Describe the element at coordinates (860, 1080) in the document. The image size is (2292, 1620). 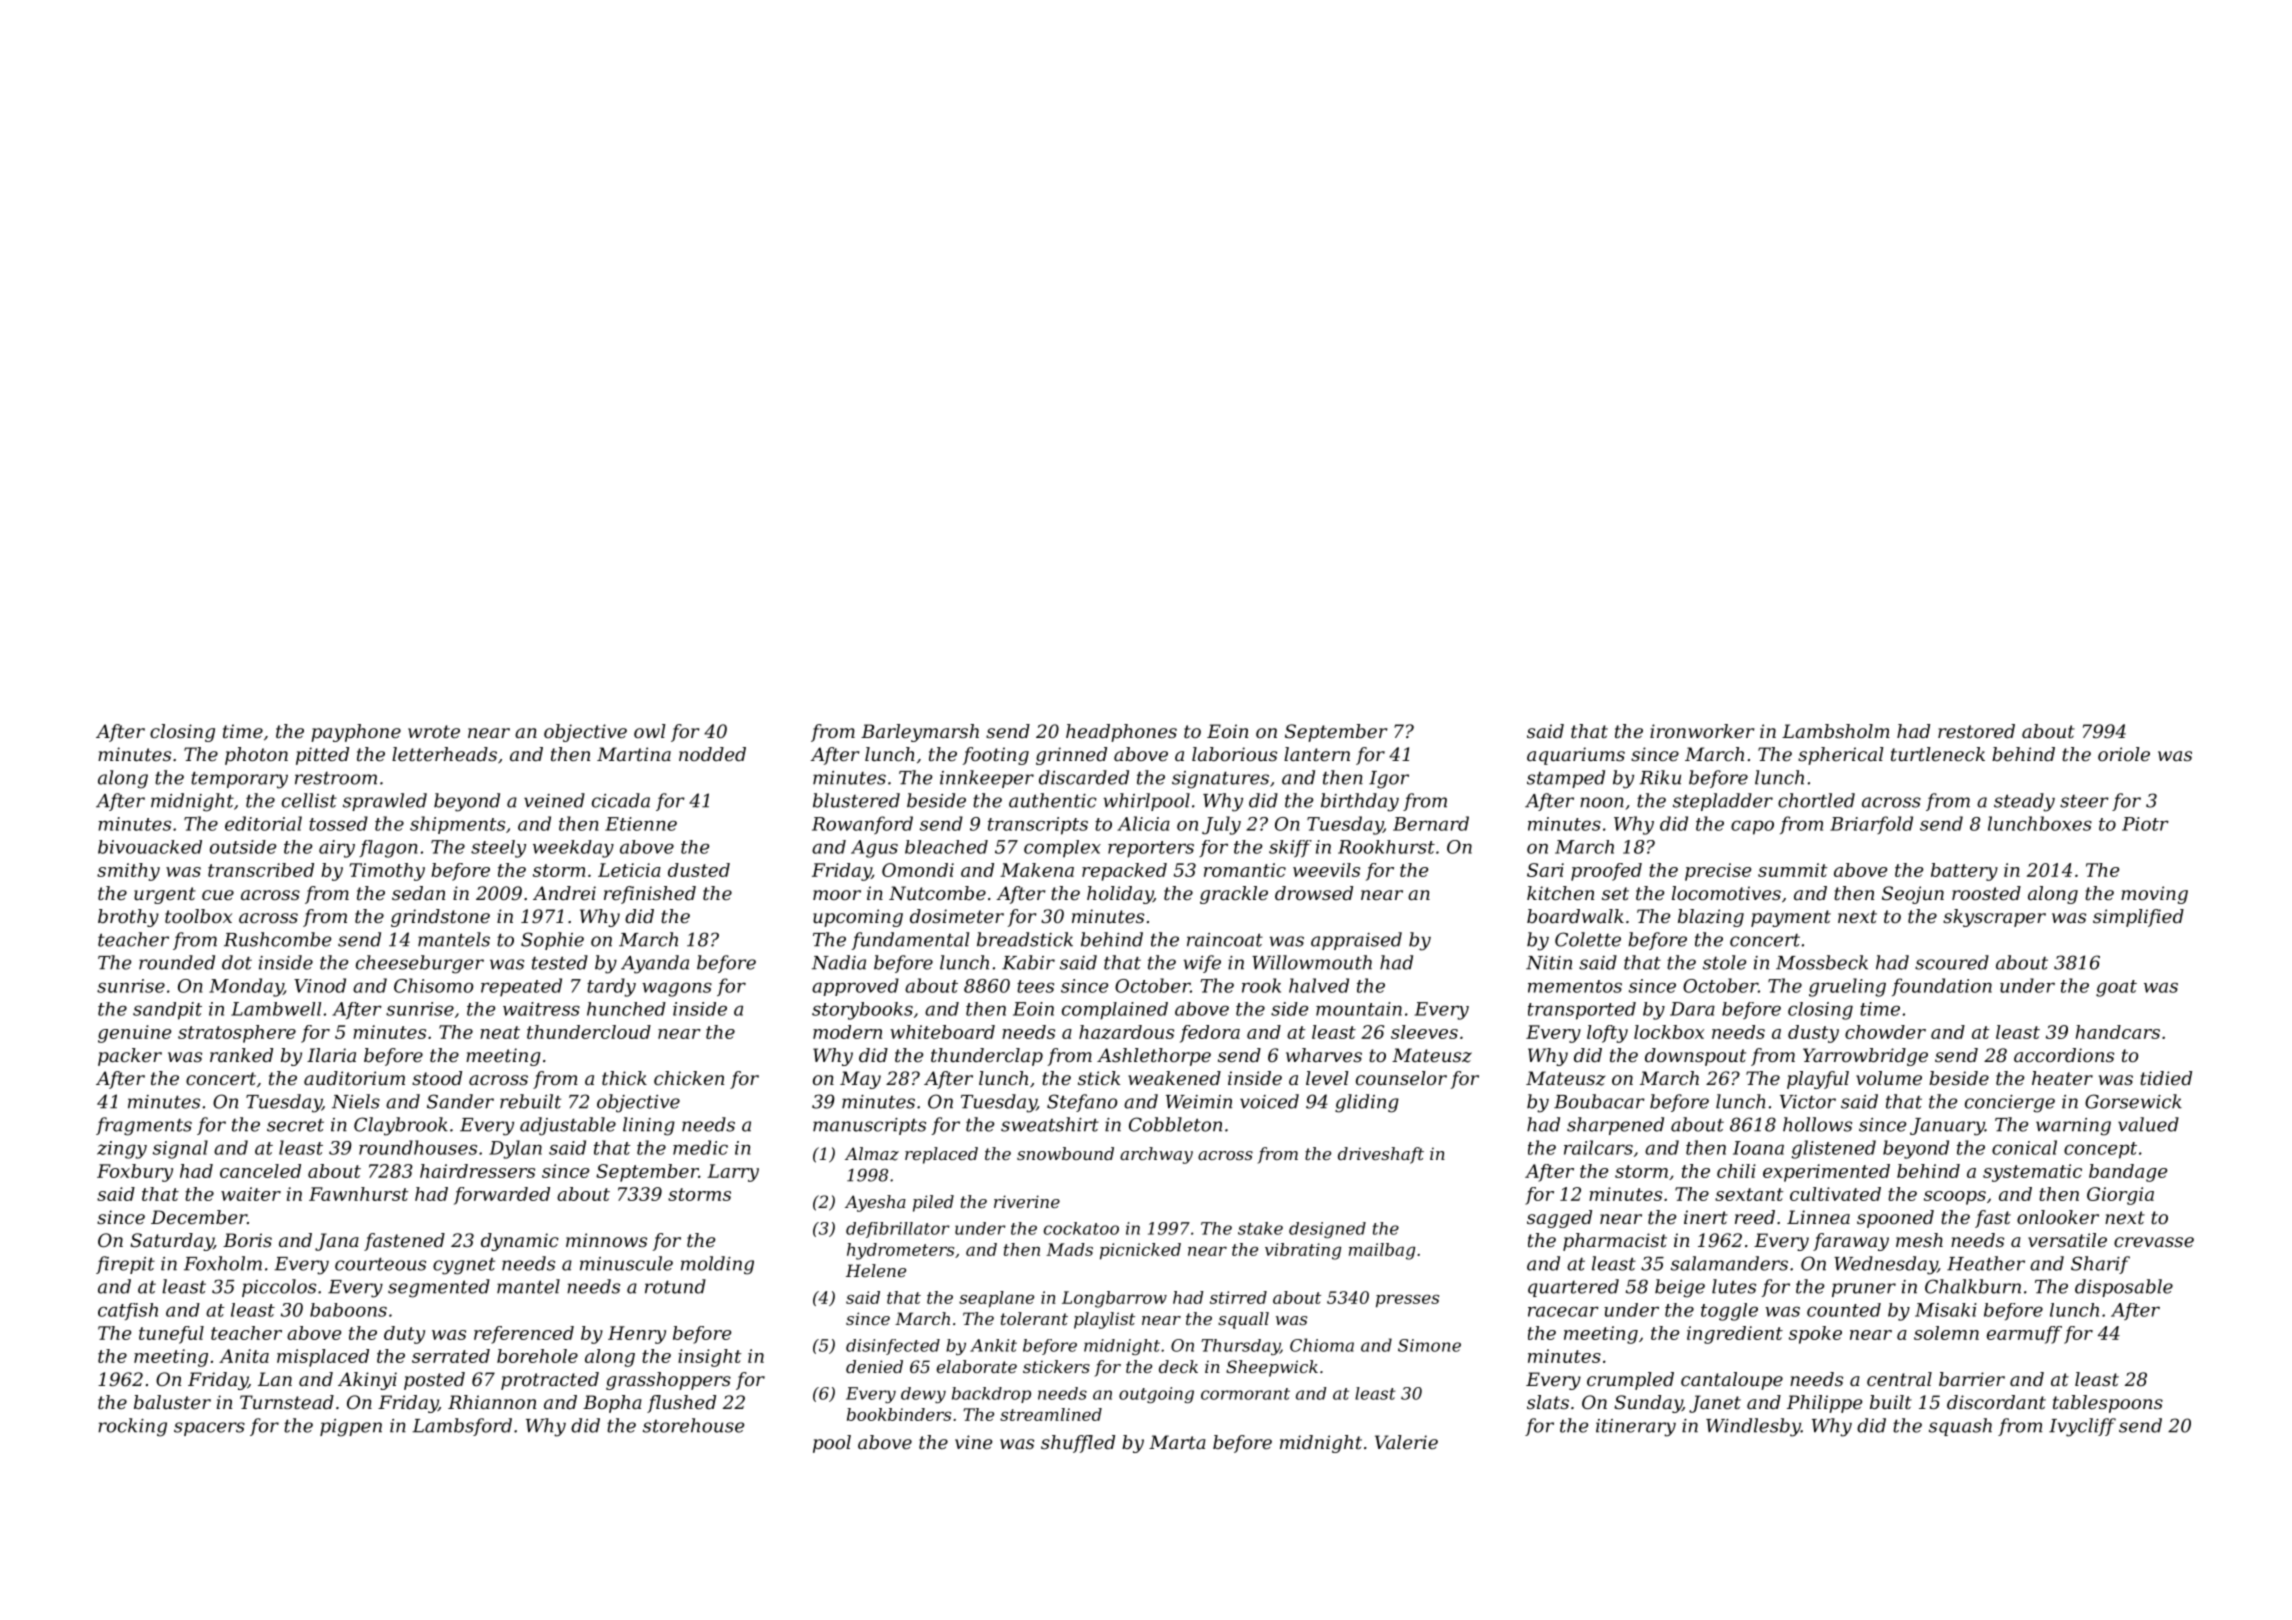
I see `May` at that location.
